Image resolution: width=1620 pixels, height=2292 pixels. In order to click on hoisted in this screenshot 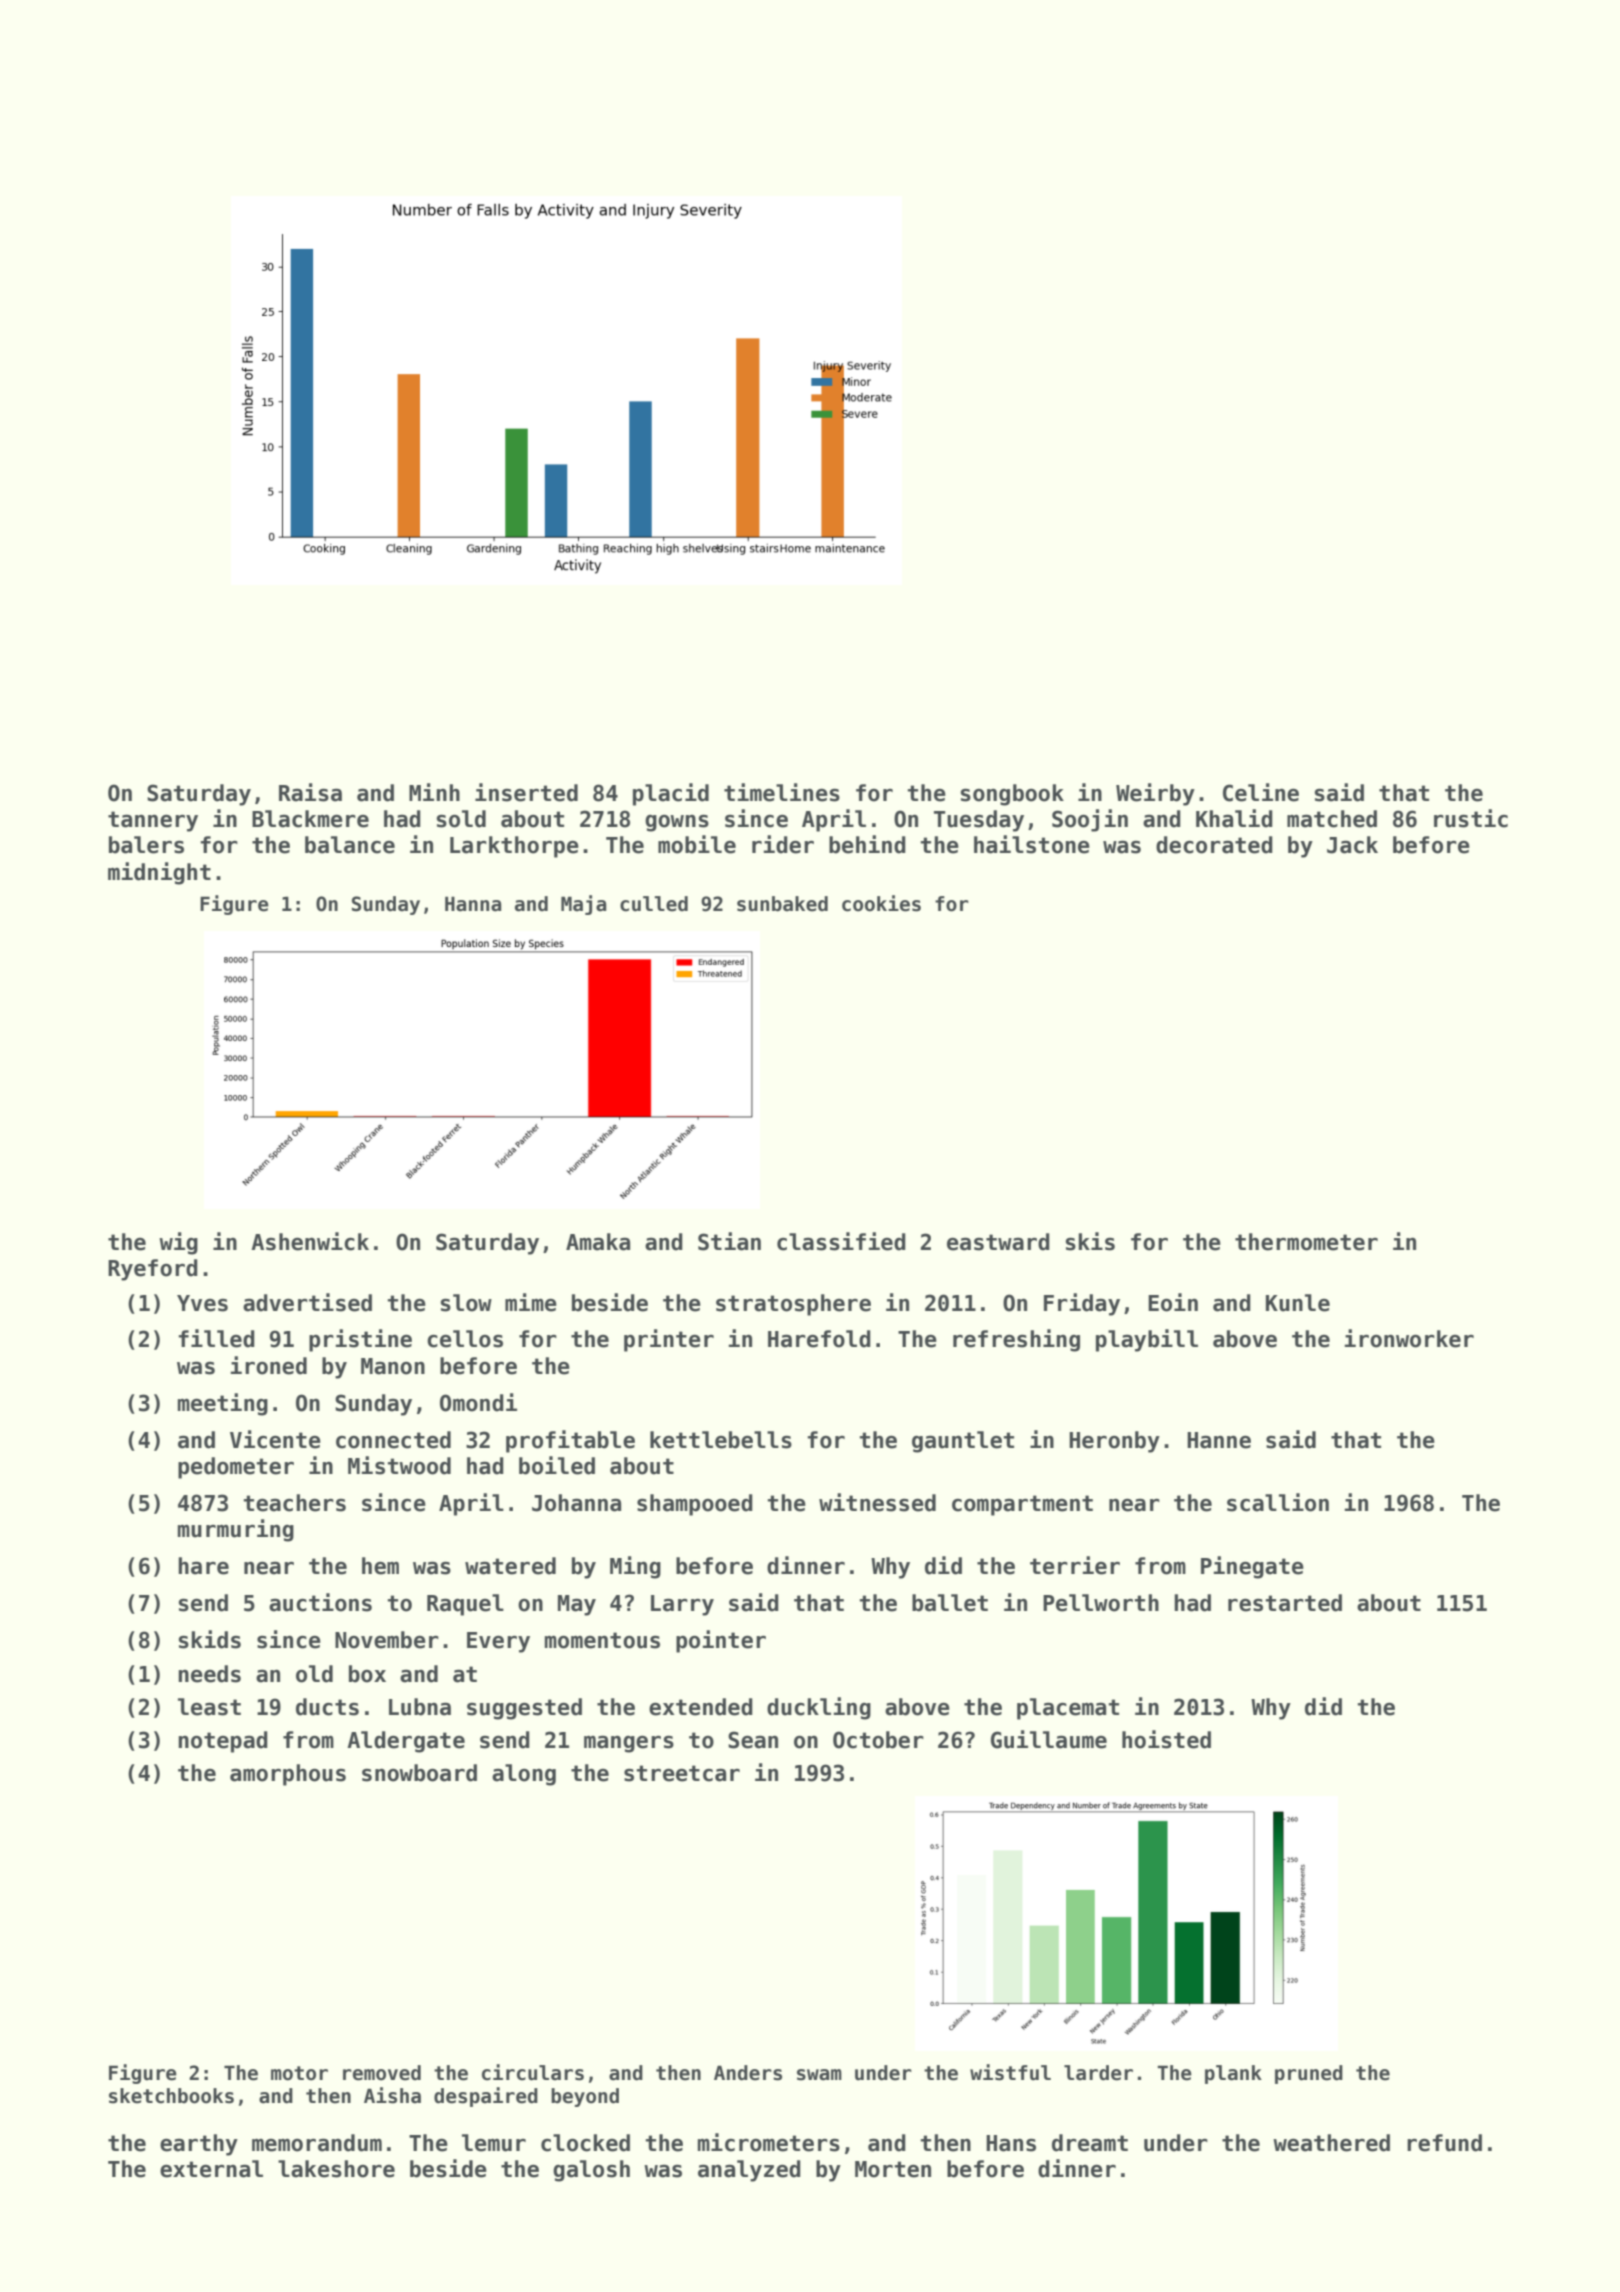, I will do `click(1166, 1739)`.
